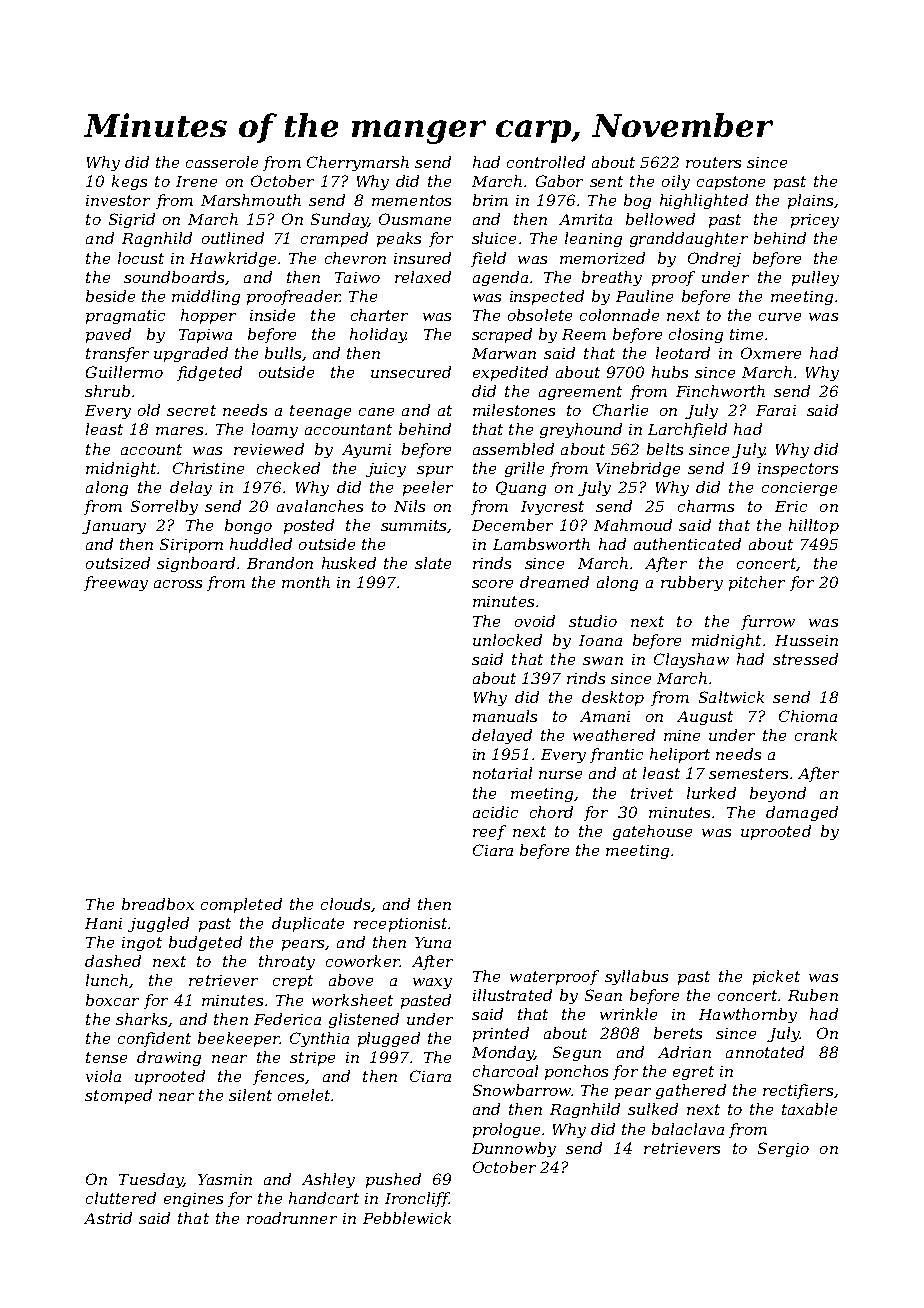 The image size is (924, 1308). Describe the element at coordinates (178, 584) in the screenshot. I see `across` at that location.
